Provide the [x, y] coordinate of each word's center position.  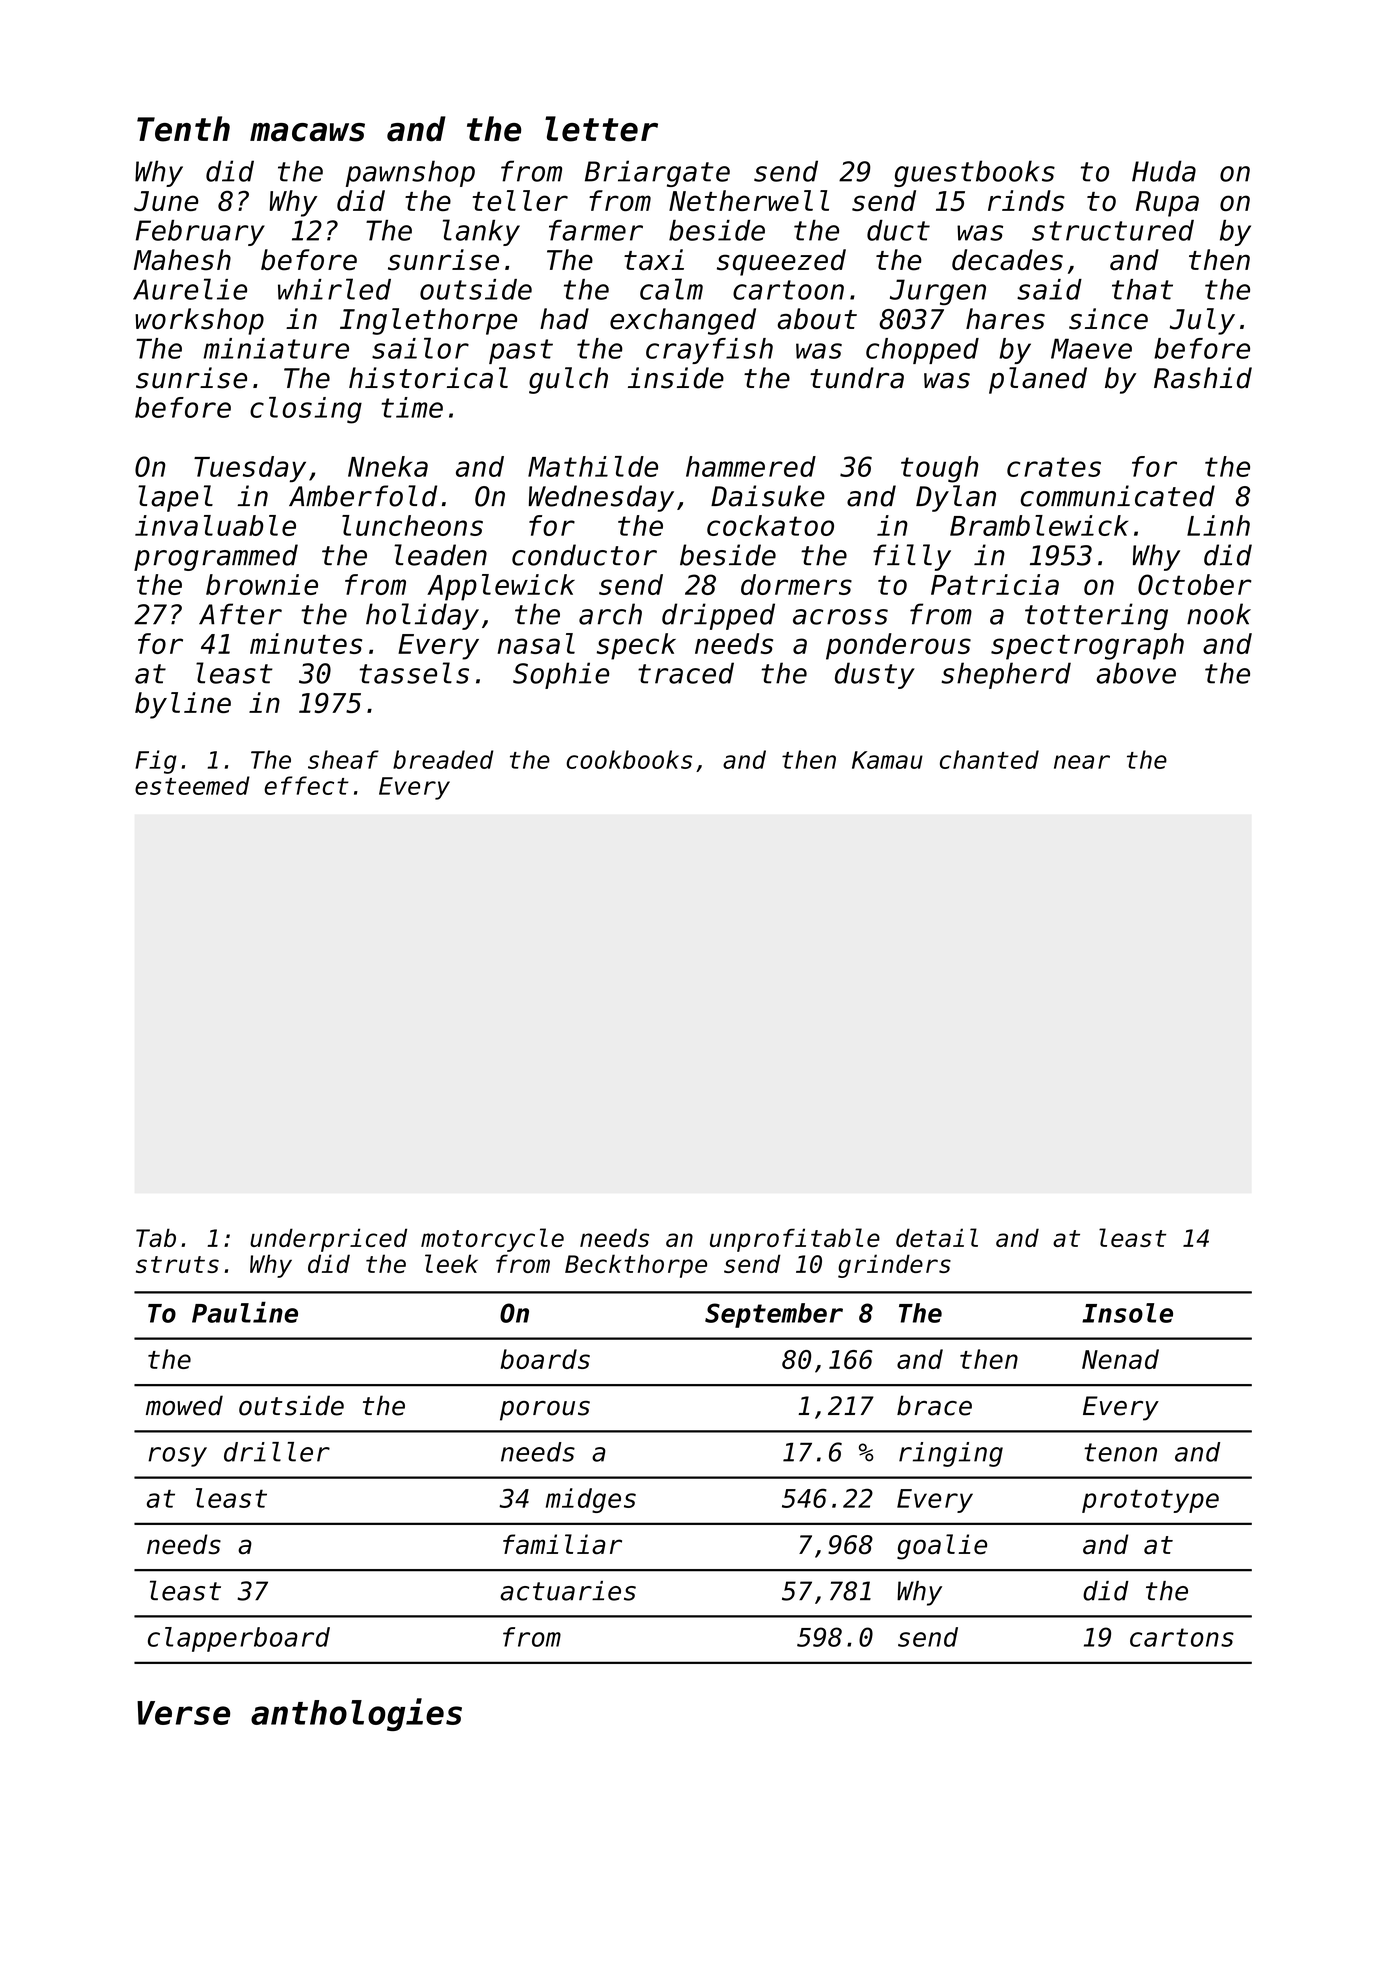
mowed [184, 1405]
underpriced [328, 1240]
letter [601, 129]
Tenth [183, 129]
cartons [1182, 1637]
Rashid [1203, 378]
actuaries [568, 1591]
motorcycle [492, 1240]
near [1082, 762]
